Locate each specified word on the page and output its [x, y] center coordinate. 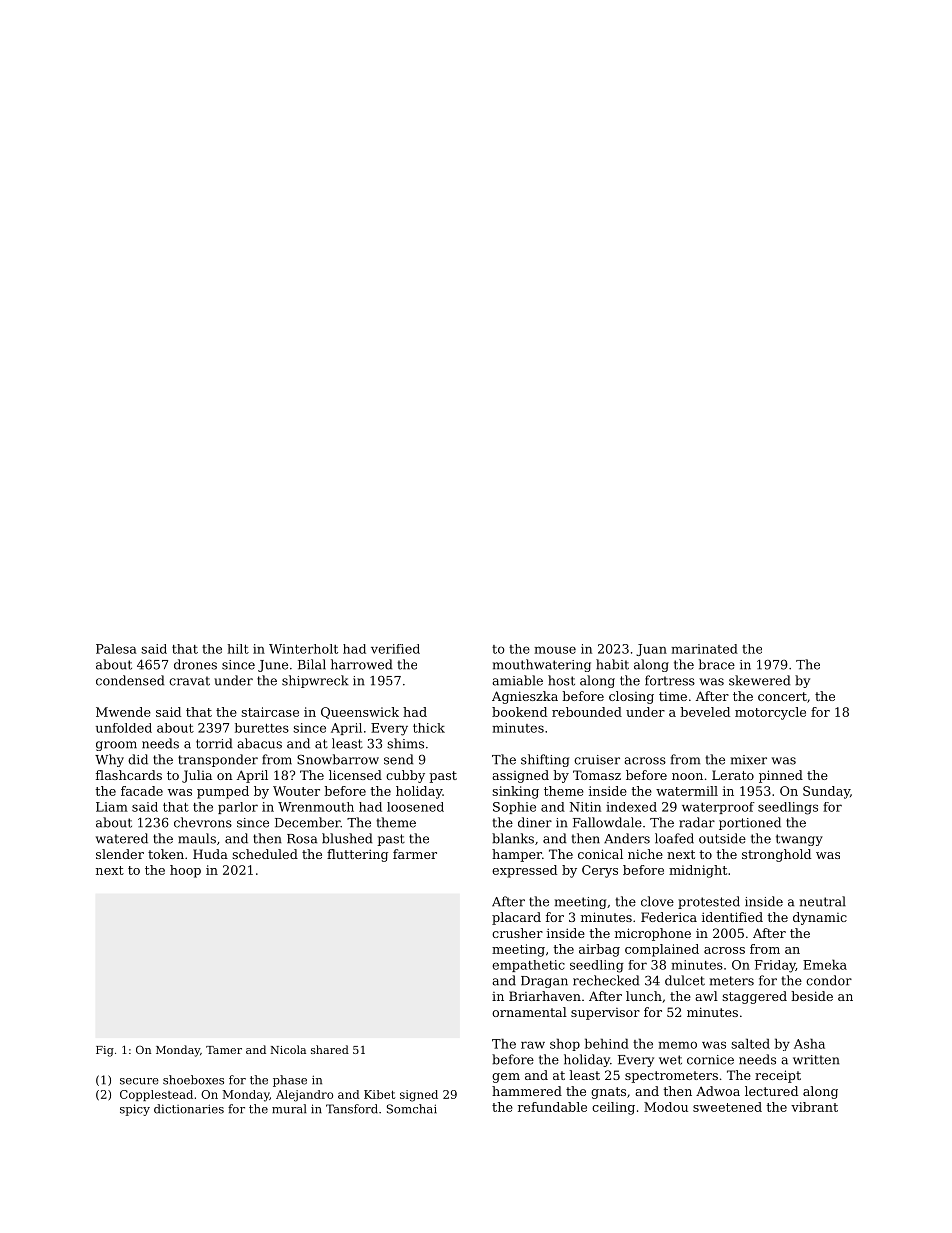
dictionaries [189, 1109]
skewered [759, 680]
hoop [185, 871]
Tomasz [597, 775]
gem [506, 1078]
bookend [519, 712]
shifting [545, 760]
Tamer [224, 1050]
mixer [749, 760]
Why [109, 760]
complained [662, 950]
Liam [112, 807]
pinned [781, 776]
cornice [710, 1060]
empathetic [528, 966]
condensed [130, 680]
